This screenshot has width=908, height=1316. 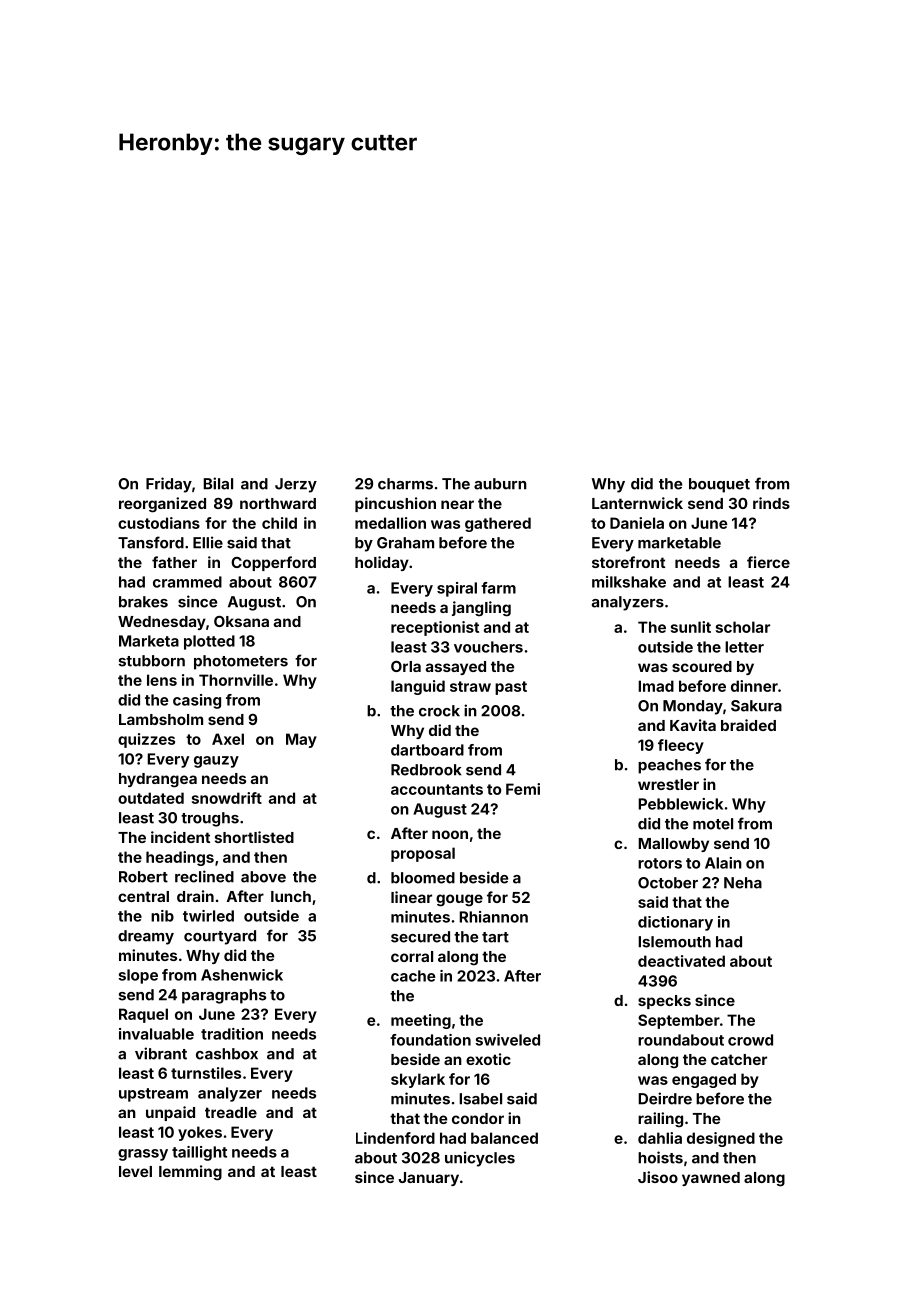 What do you see at coordinates (493, 917) in the screenshot?
I see `Rhiannon` at bounding box center [493, 917].
